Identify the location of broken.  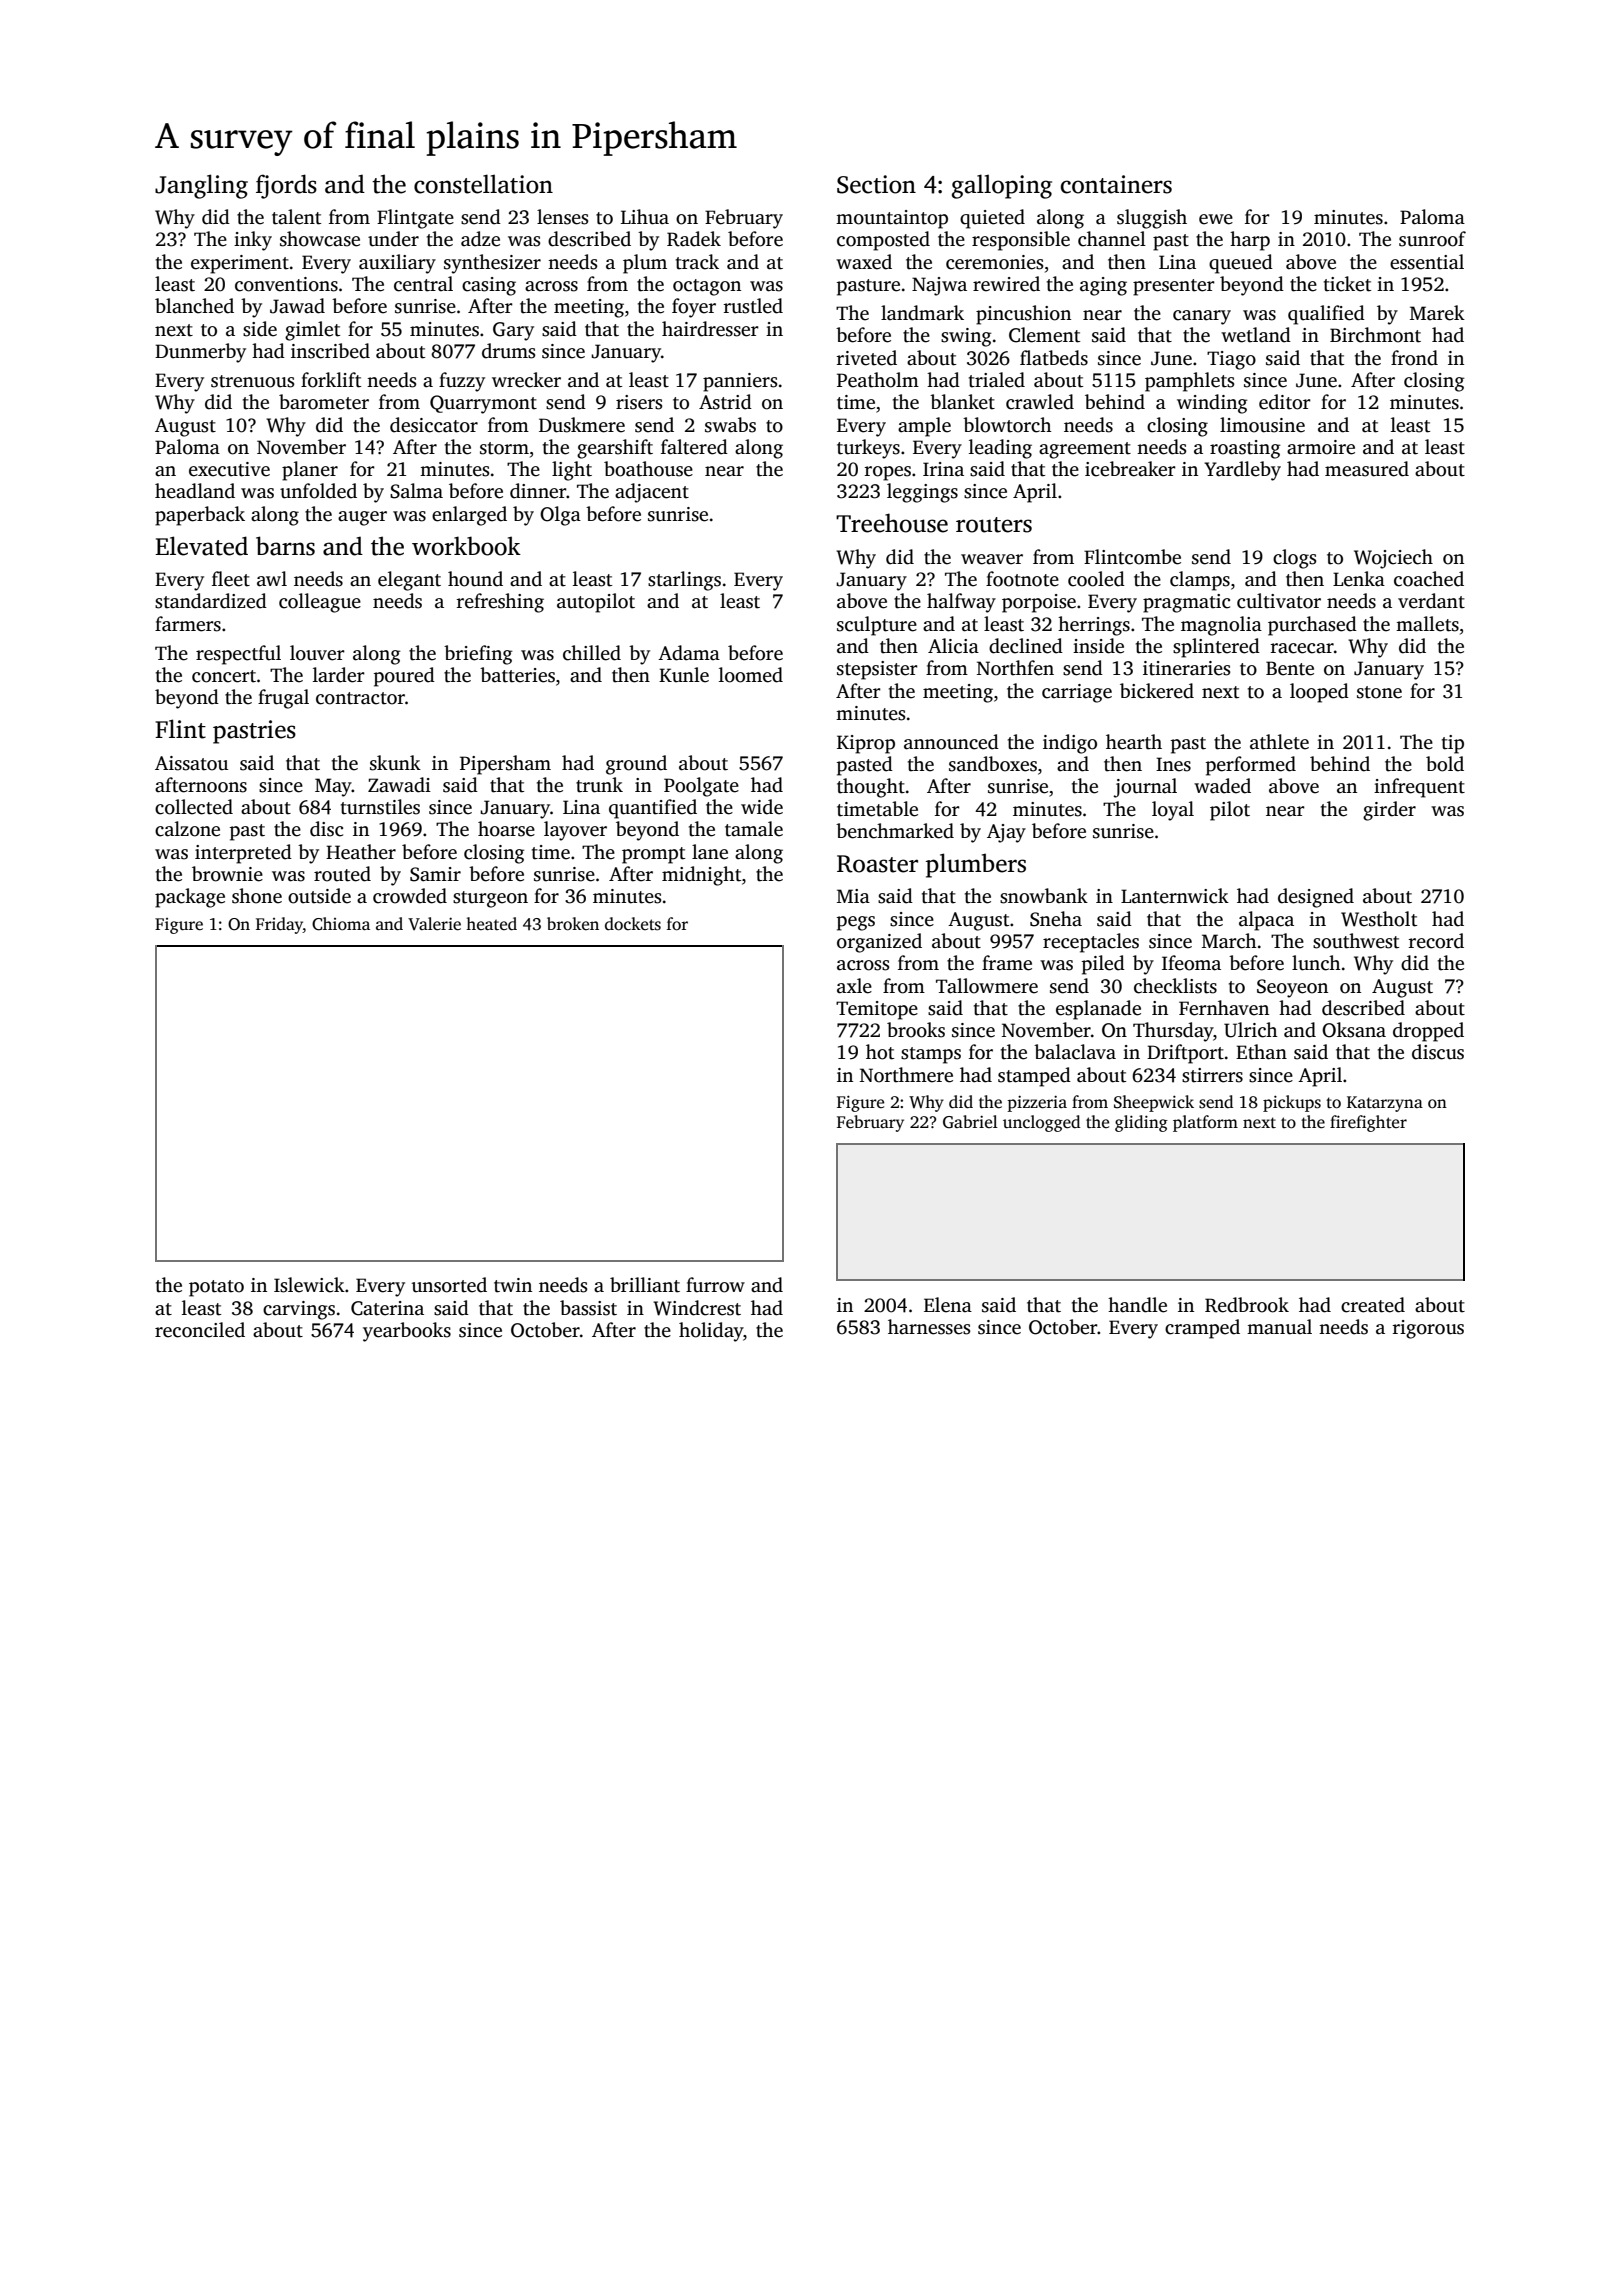
(573, 924).
